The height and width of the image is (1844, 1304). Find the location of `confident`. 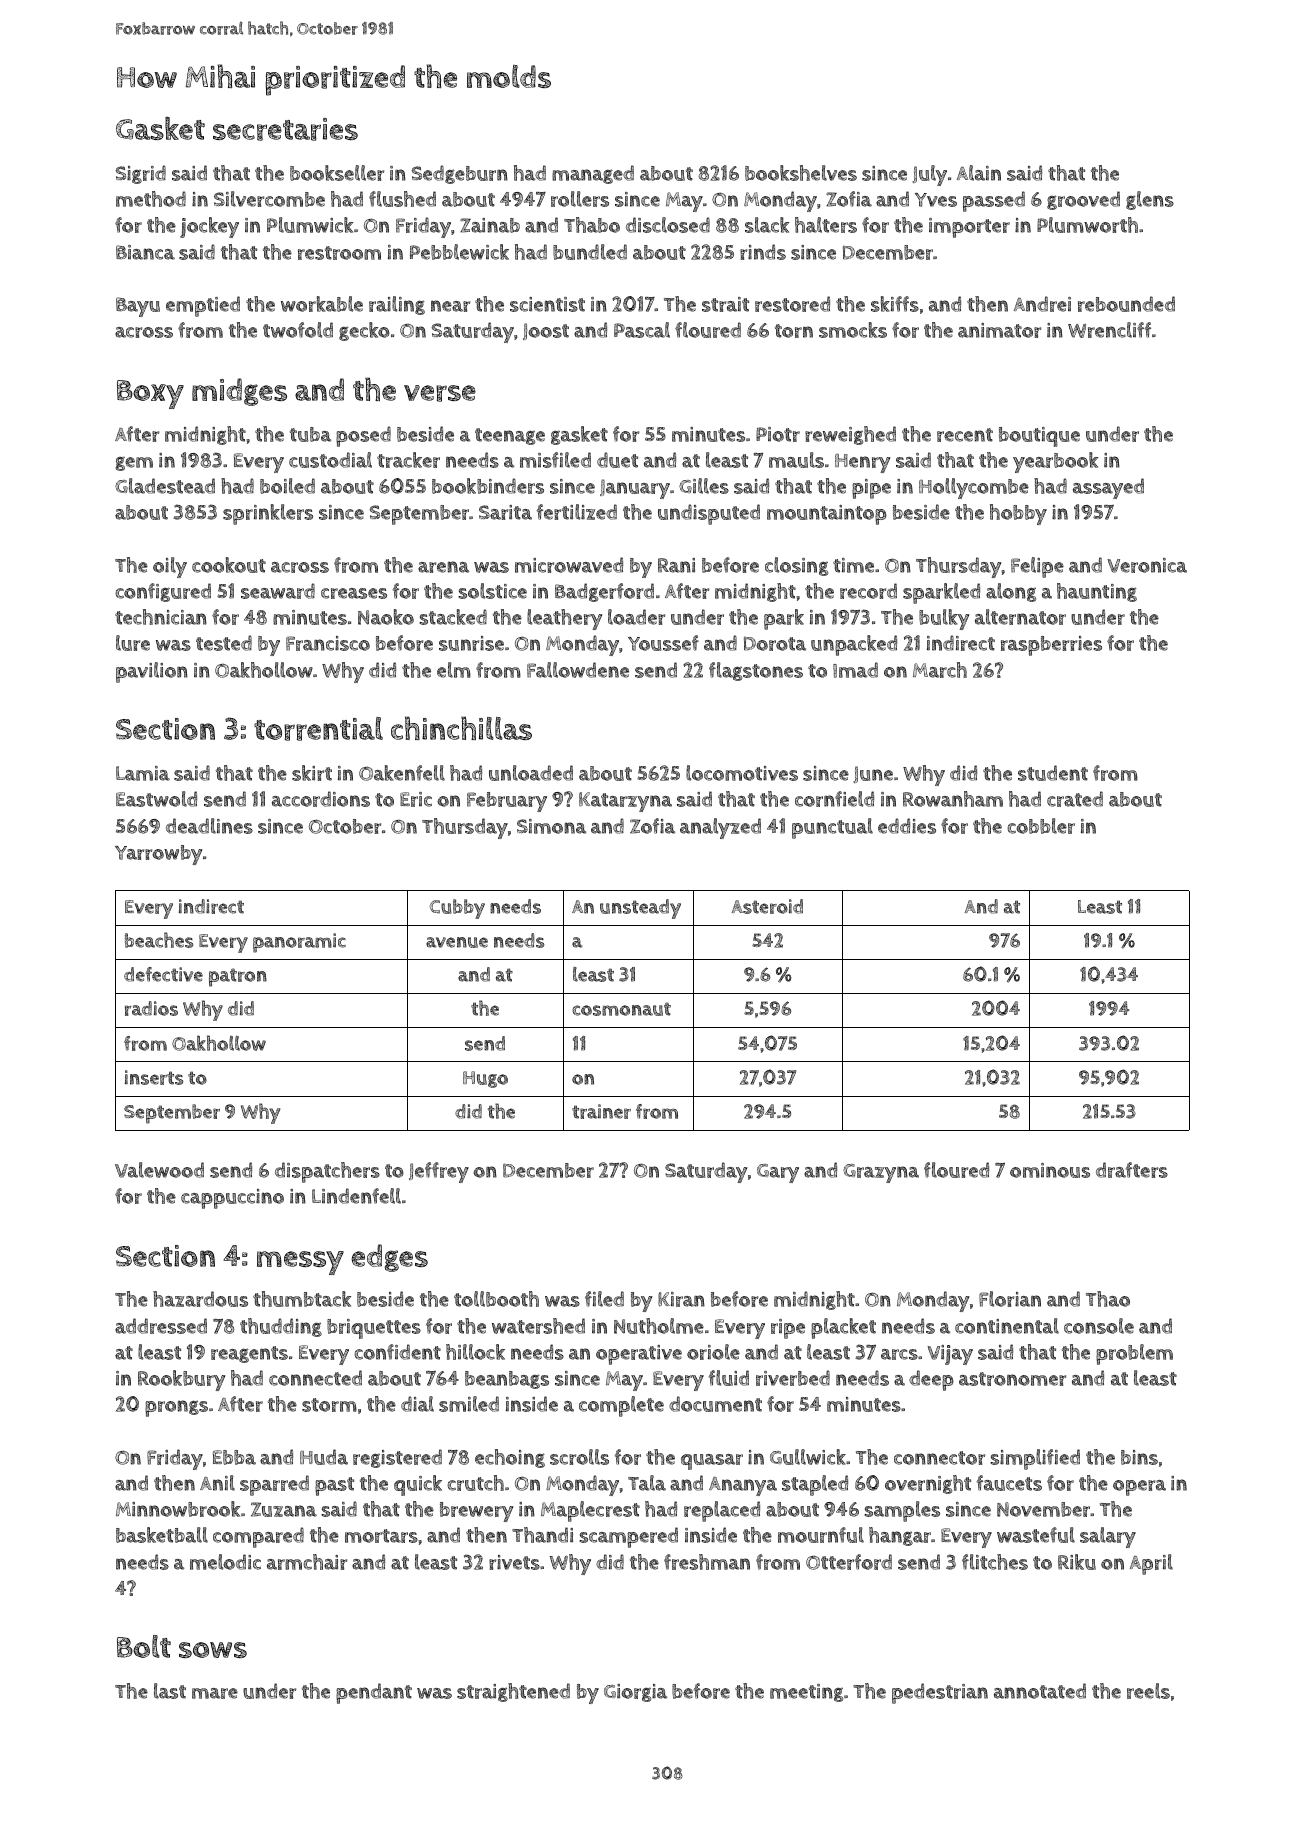

confident is located at coordinates (397, 1352).
